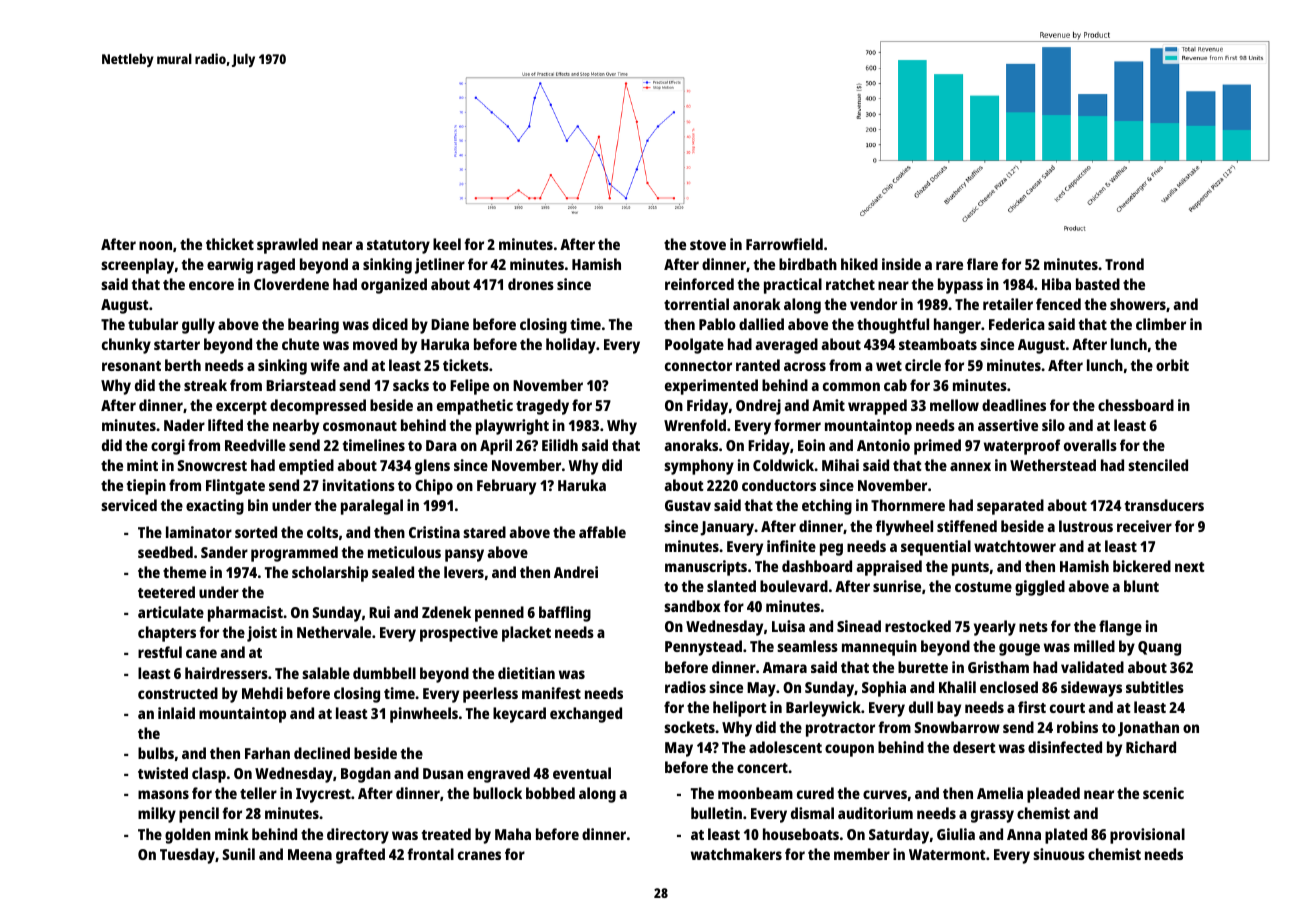 This screenshot has height=924, width=1308. I want to click on affable, so click(602, 532).
